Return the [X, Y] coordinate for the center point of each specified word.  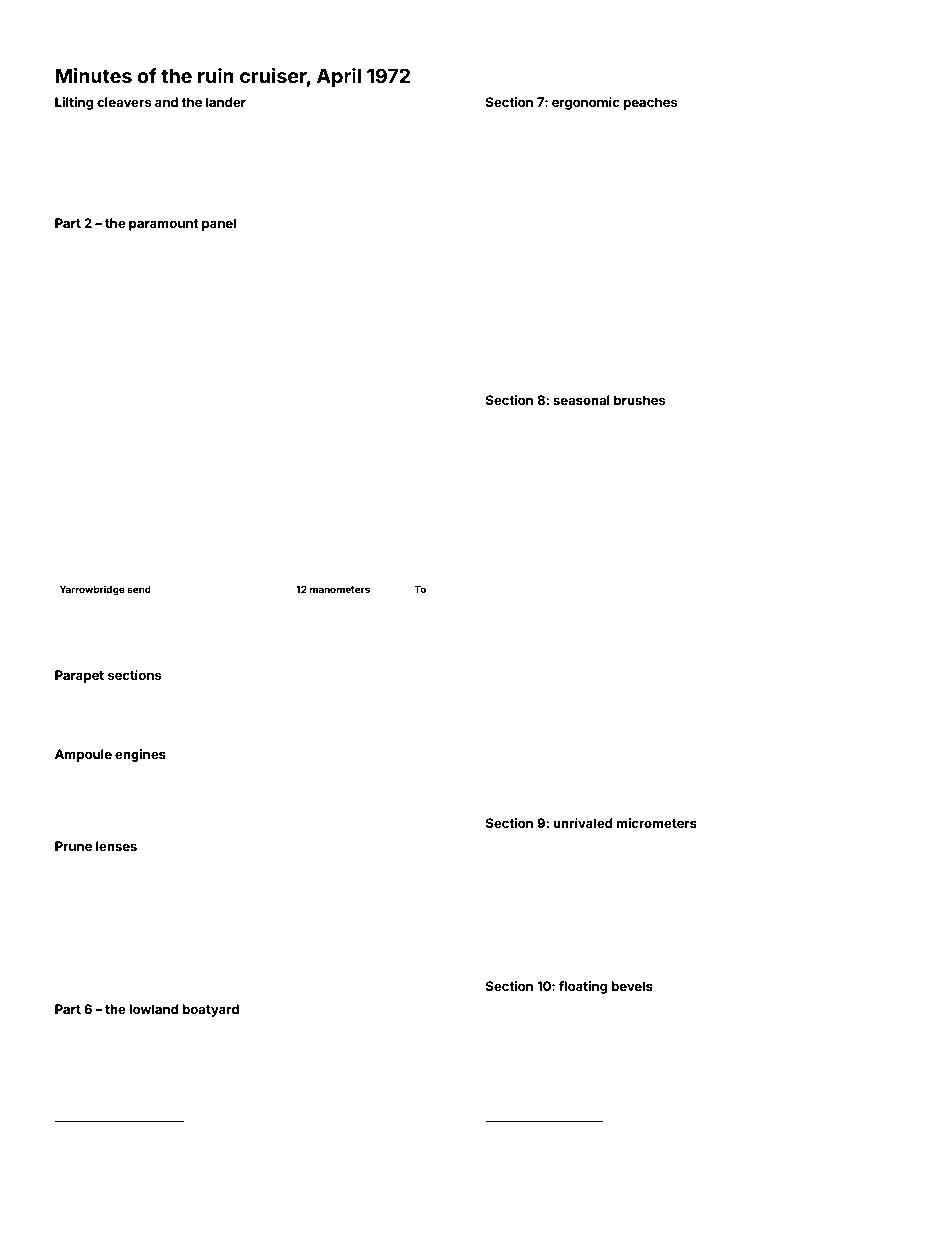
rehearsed [855, 900]
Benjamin [749, 435]
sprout [438, 560]
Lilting [74, 103]
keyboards [721, 167]
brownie [505, 179]
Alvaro [420, 651]
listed [105, 724]
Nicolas [798, 765]
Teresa [71, 895]
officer [816, 137]
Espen [423, 952]
